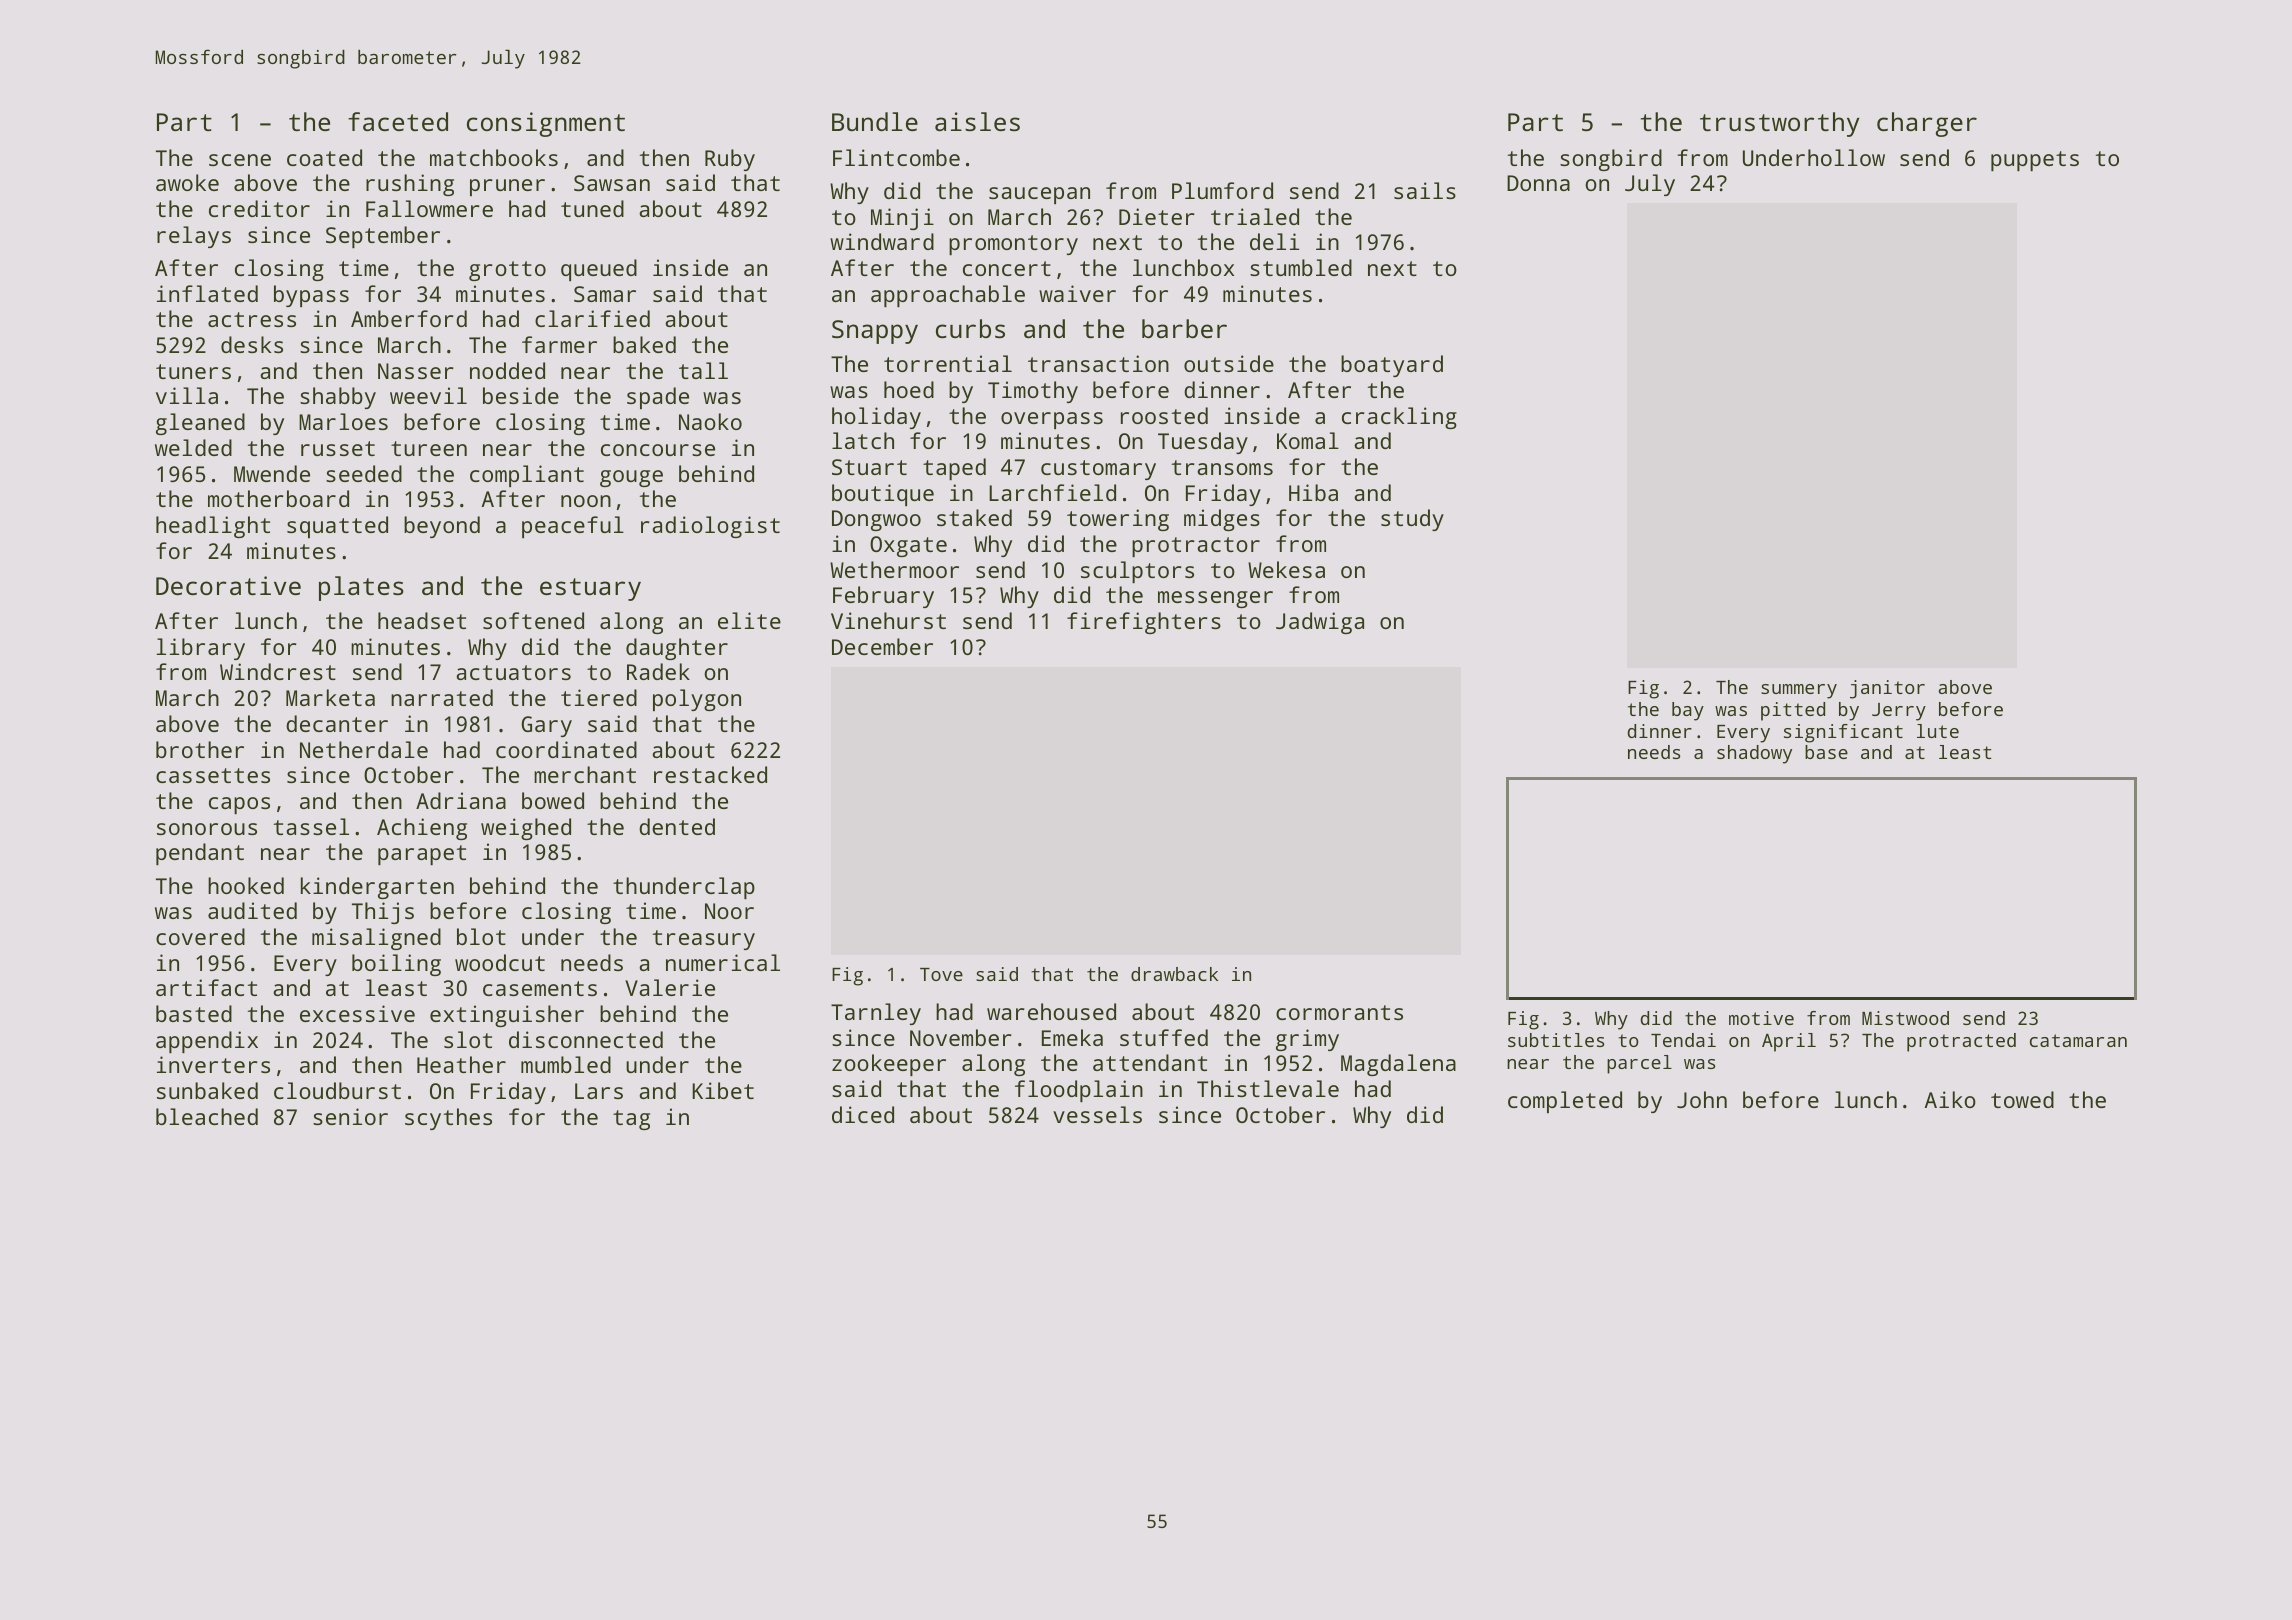 Image resolution: width=2292 pixels, height=1620 pixels. Describe the element at coordinates (1887, 689) in the image. I see `janitor` at that location.
